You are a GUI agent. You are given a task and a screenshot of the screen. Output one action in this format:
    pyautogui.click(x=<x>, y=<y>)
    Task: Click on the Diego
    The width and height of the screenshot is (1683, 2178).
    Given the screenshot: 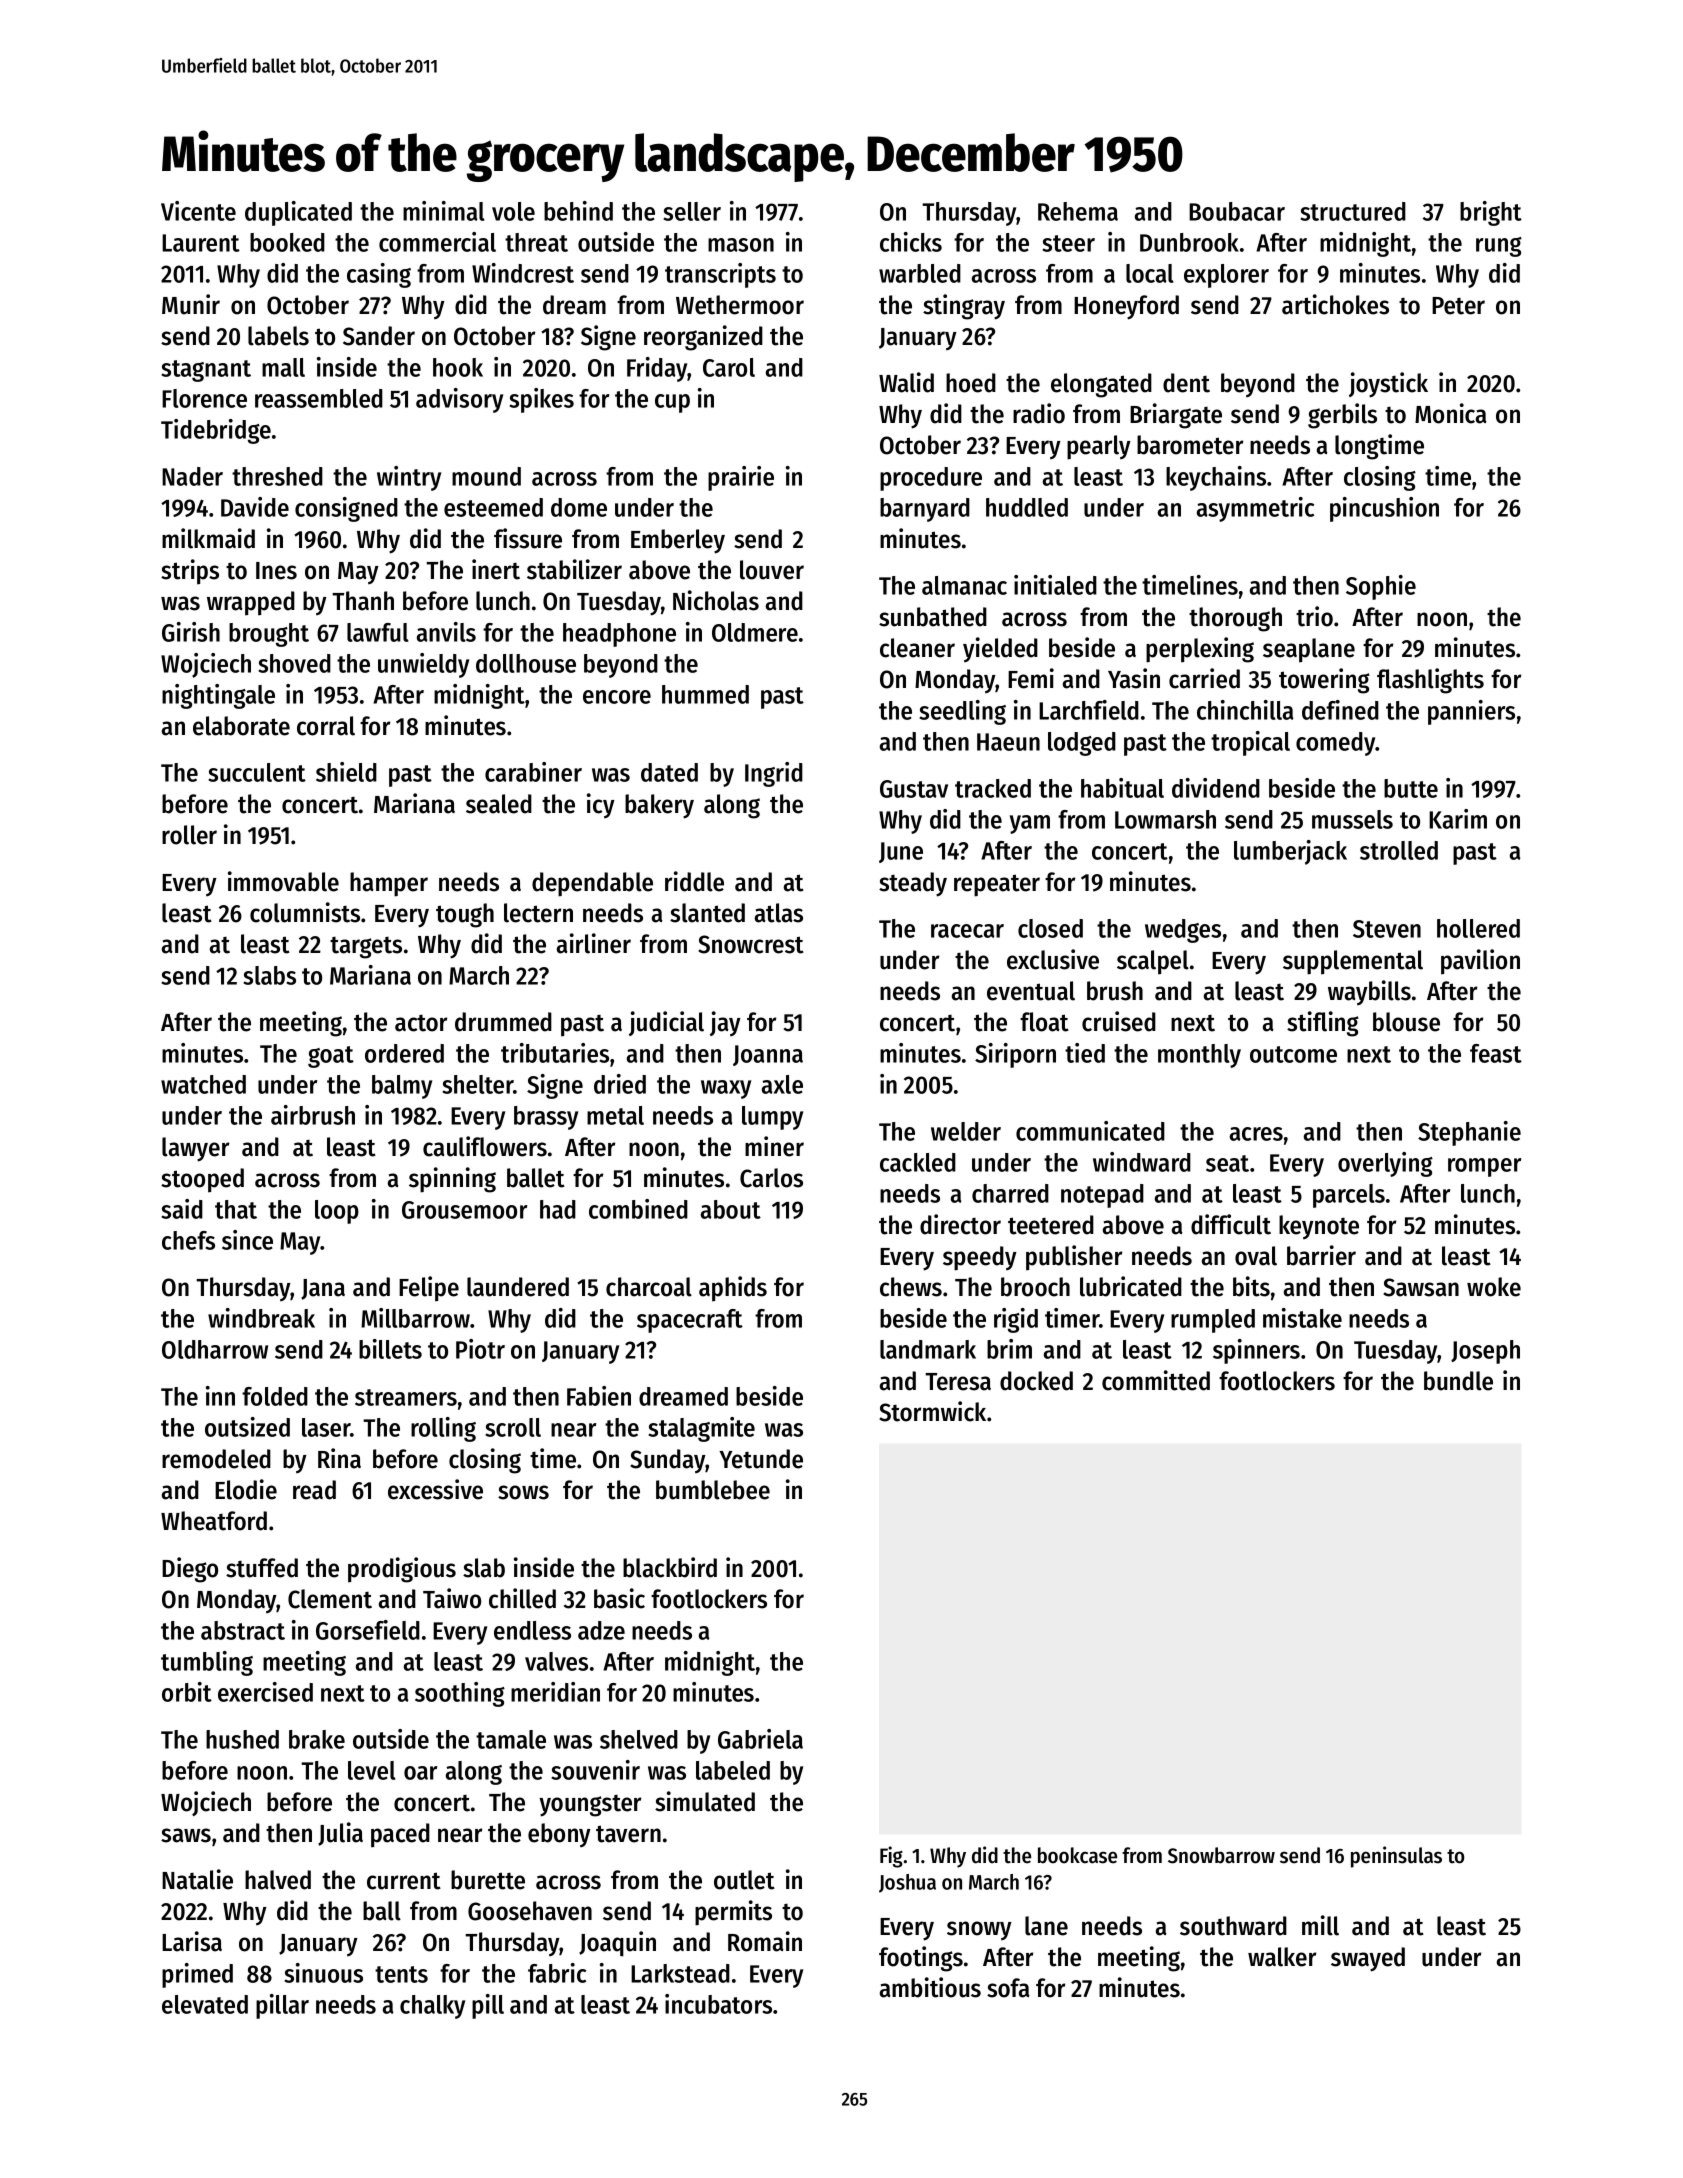 What is the action you would take?
    pyautogui.click(x=190, y=1570)
